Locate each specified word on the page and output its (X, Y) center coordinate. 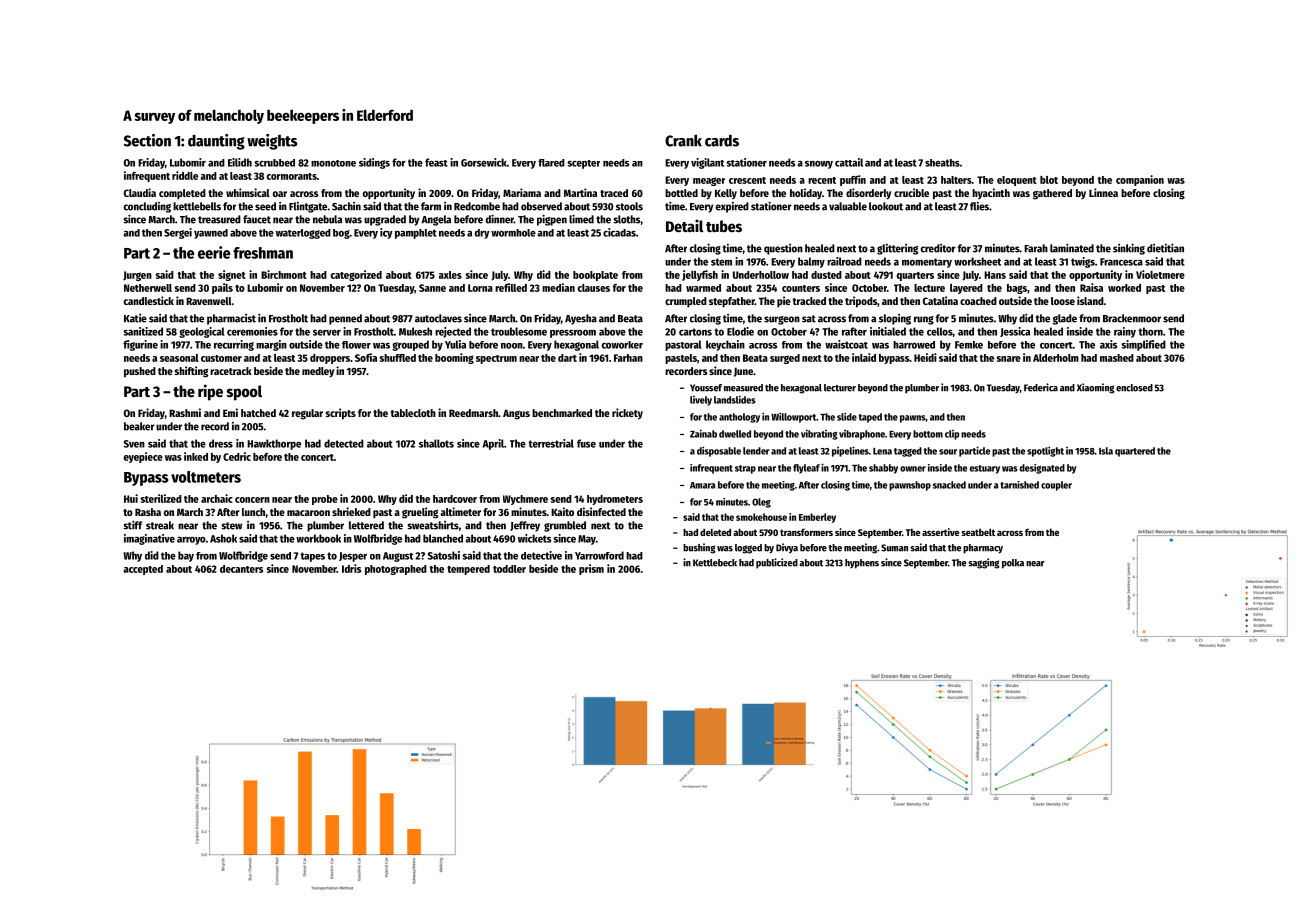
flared (551, 163)
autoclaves (438, 318)
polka (1013, 564)
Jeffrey (525, 526)
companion (1140, 180)
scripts (341, 414)
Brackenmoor (1132, 318)
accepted (143, 570)
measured (743, 388)
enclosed (1134, 388)
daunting (216, 142)
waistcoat (846, 344)
